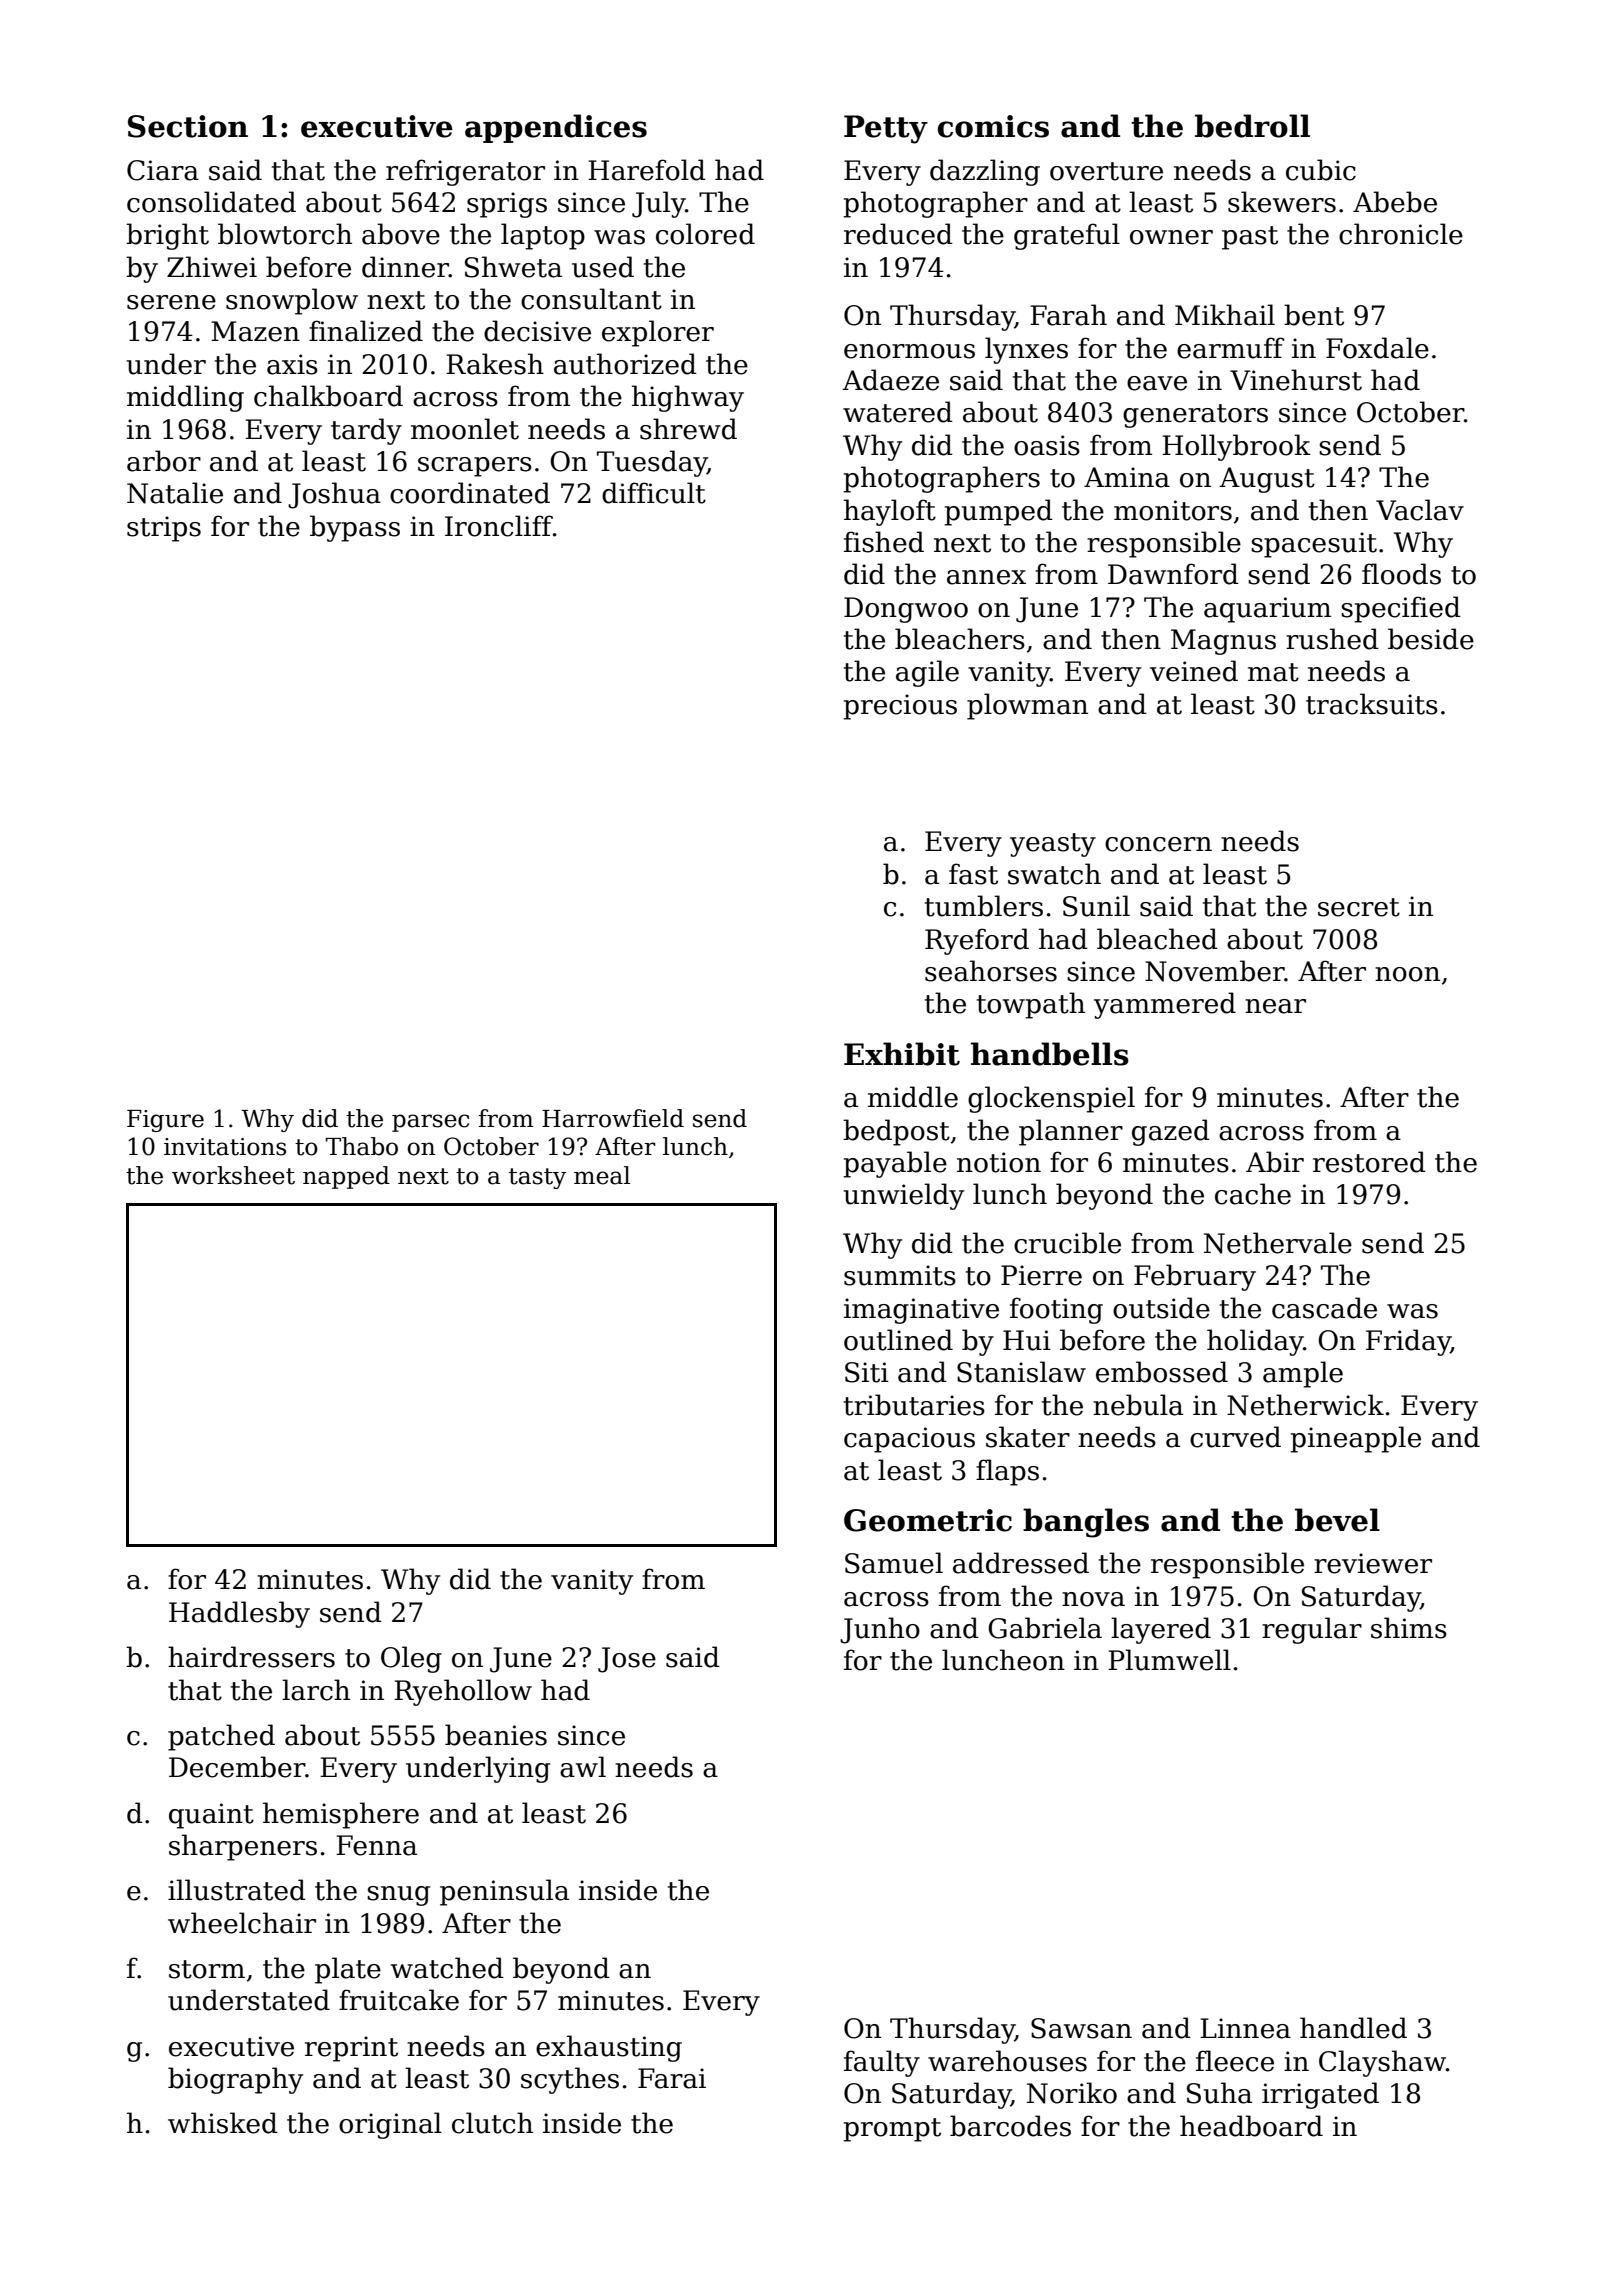  Describe the element at coordinates (355, 528) in the document. I see `bypass` at that location.
